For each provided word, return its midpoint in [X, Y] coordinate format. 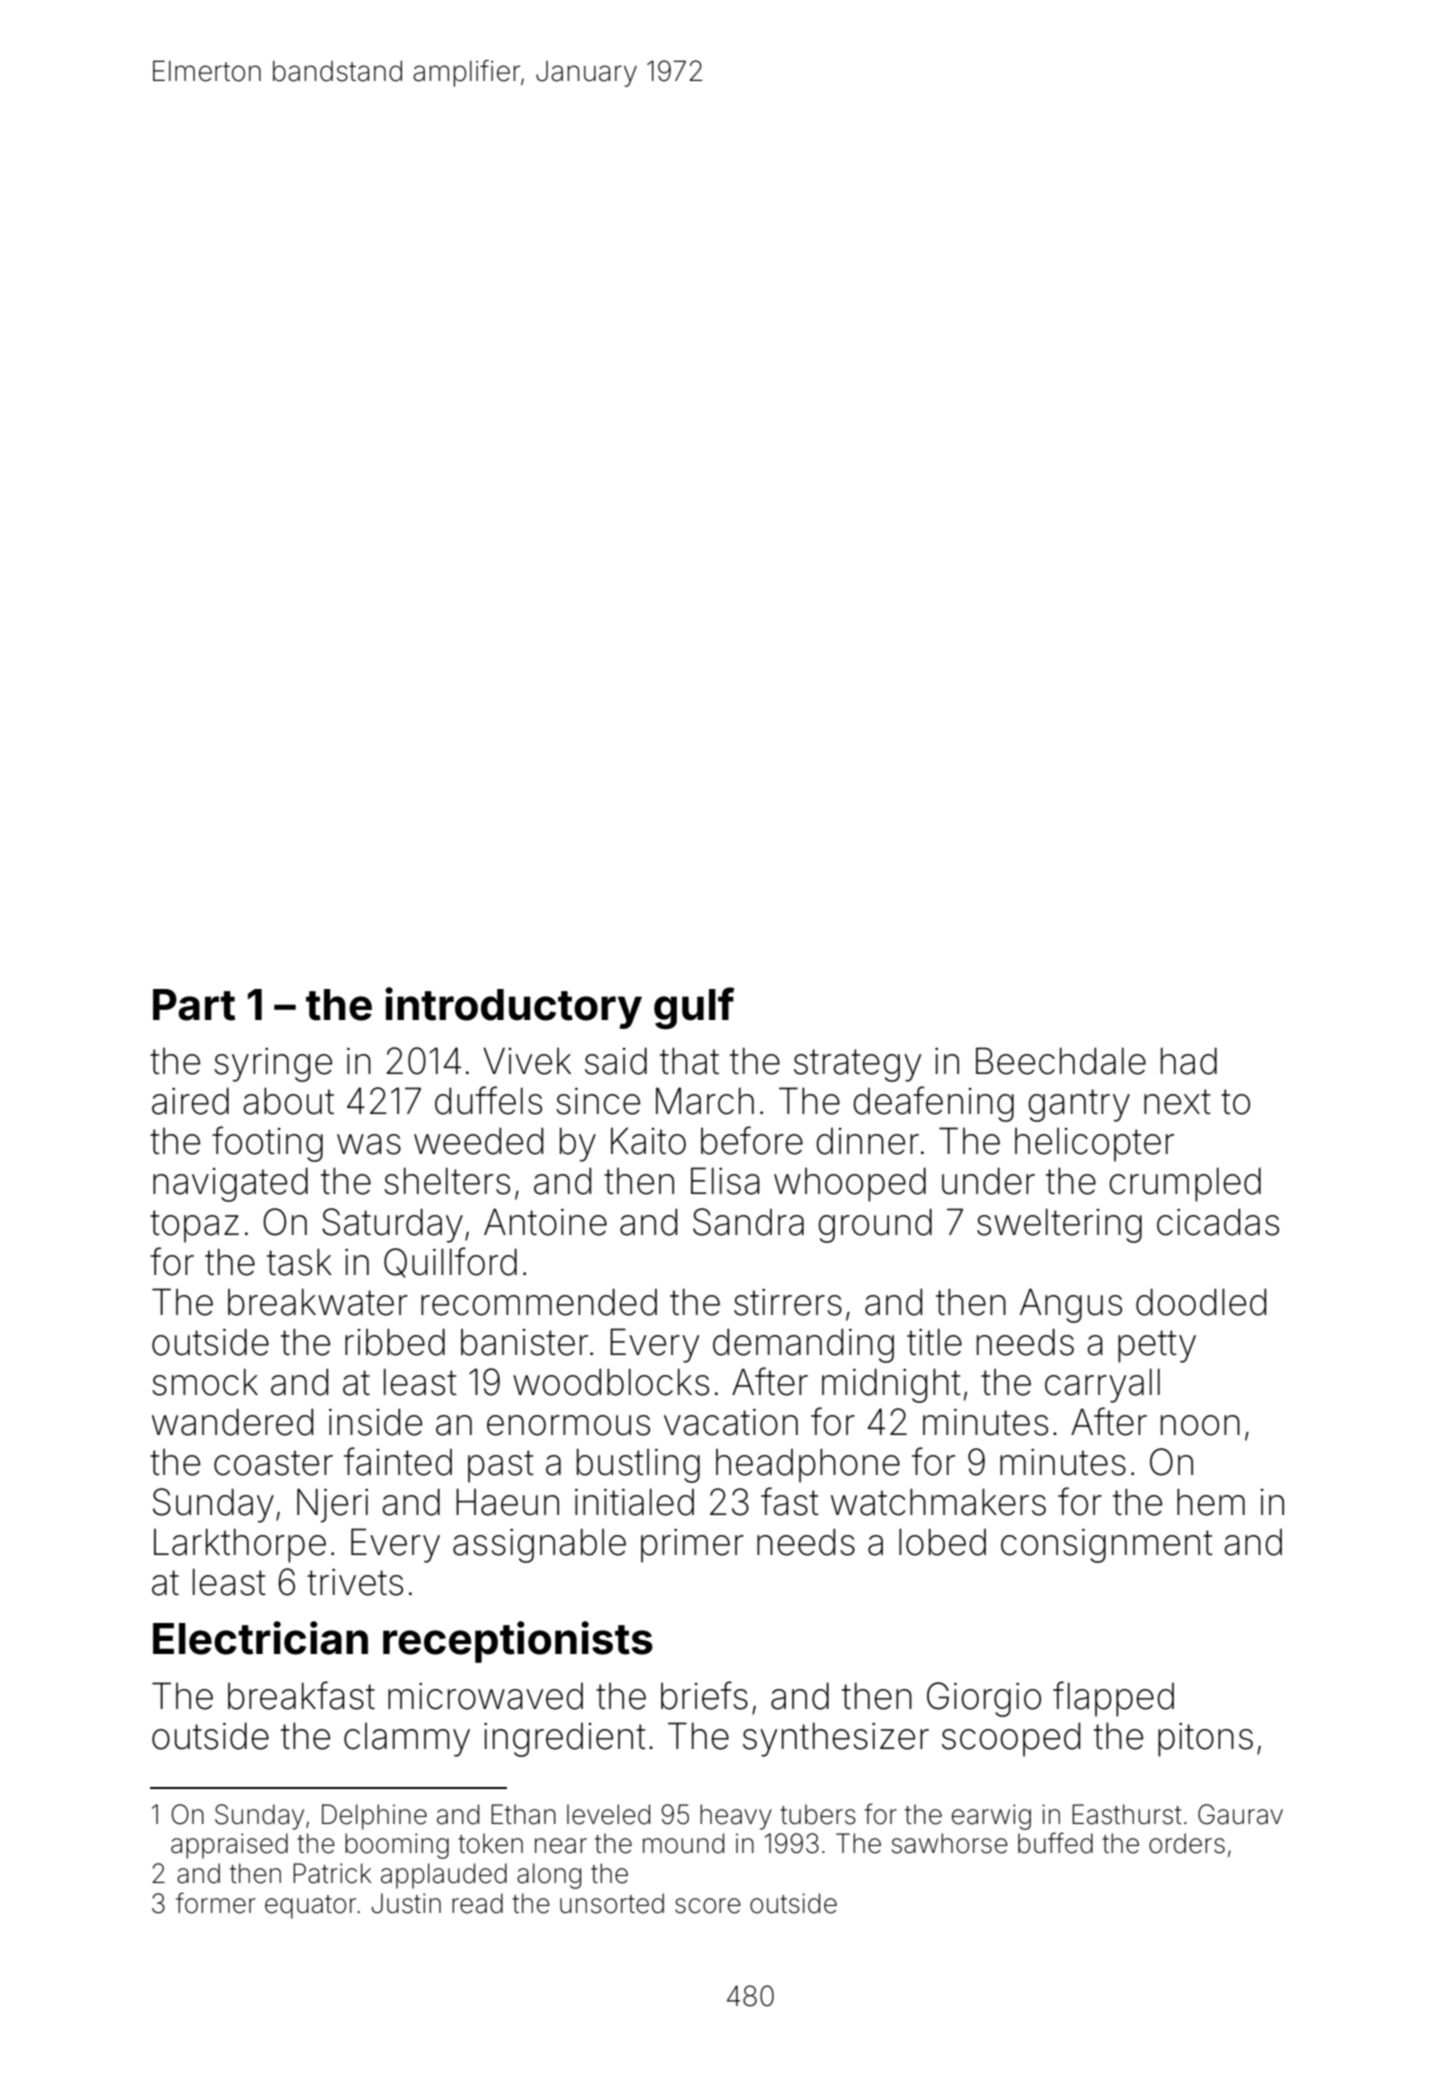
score [708, 1906]
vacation [731, 1422]
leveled [608, 1814]
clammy [407, 1740]
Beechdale [1061, 1061]
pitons [1205, 1740]
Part [194, 1005]
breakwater [318, 1302]
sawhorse [950, 1843]
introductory [513, 1008]
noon [1200, 1425]
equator [310, 1907]
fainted [398, 1461]
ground [875, 1225]
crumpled [1185, 1184]
